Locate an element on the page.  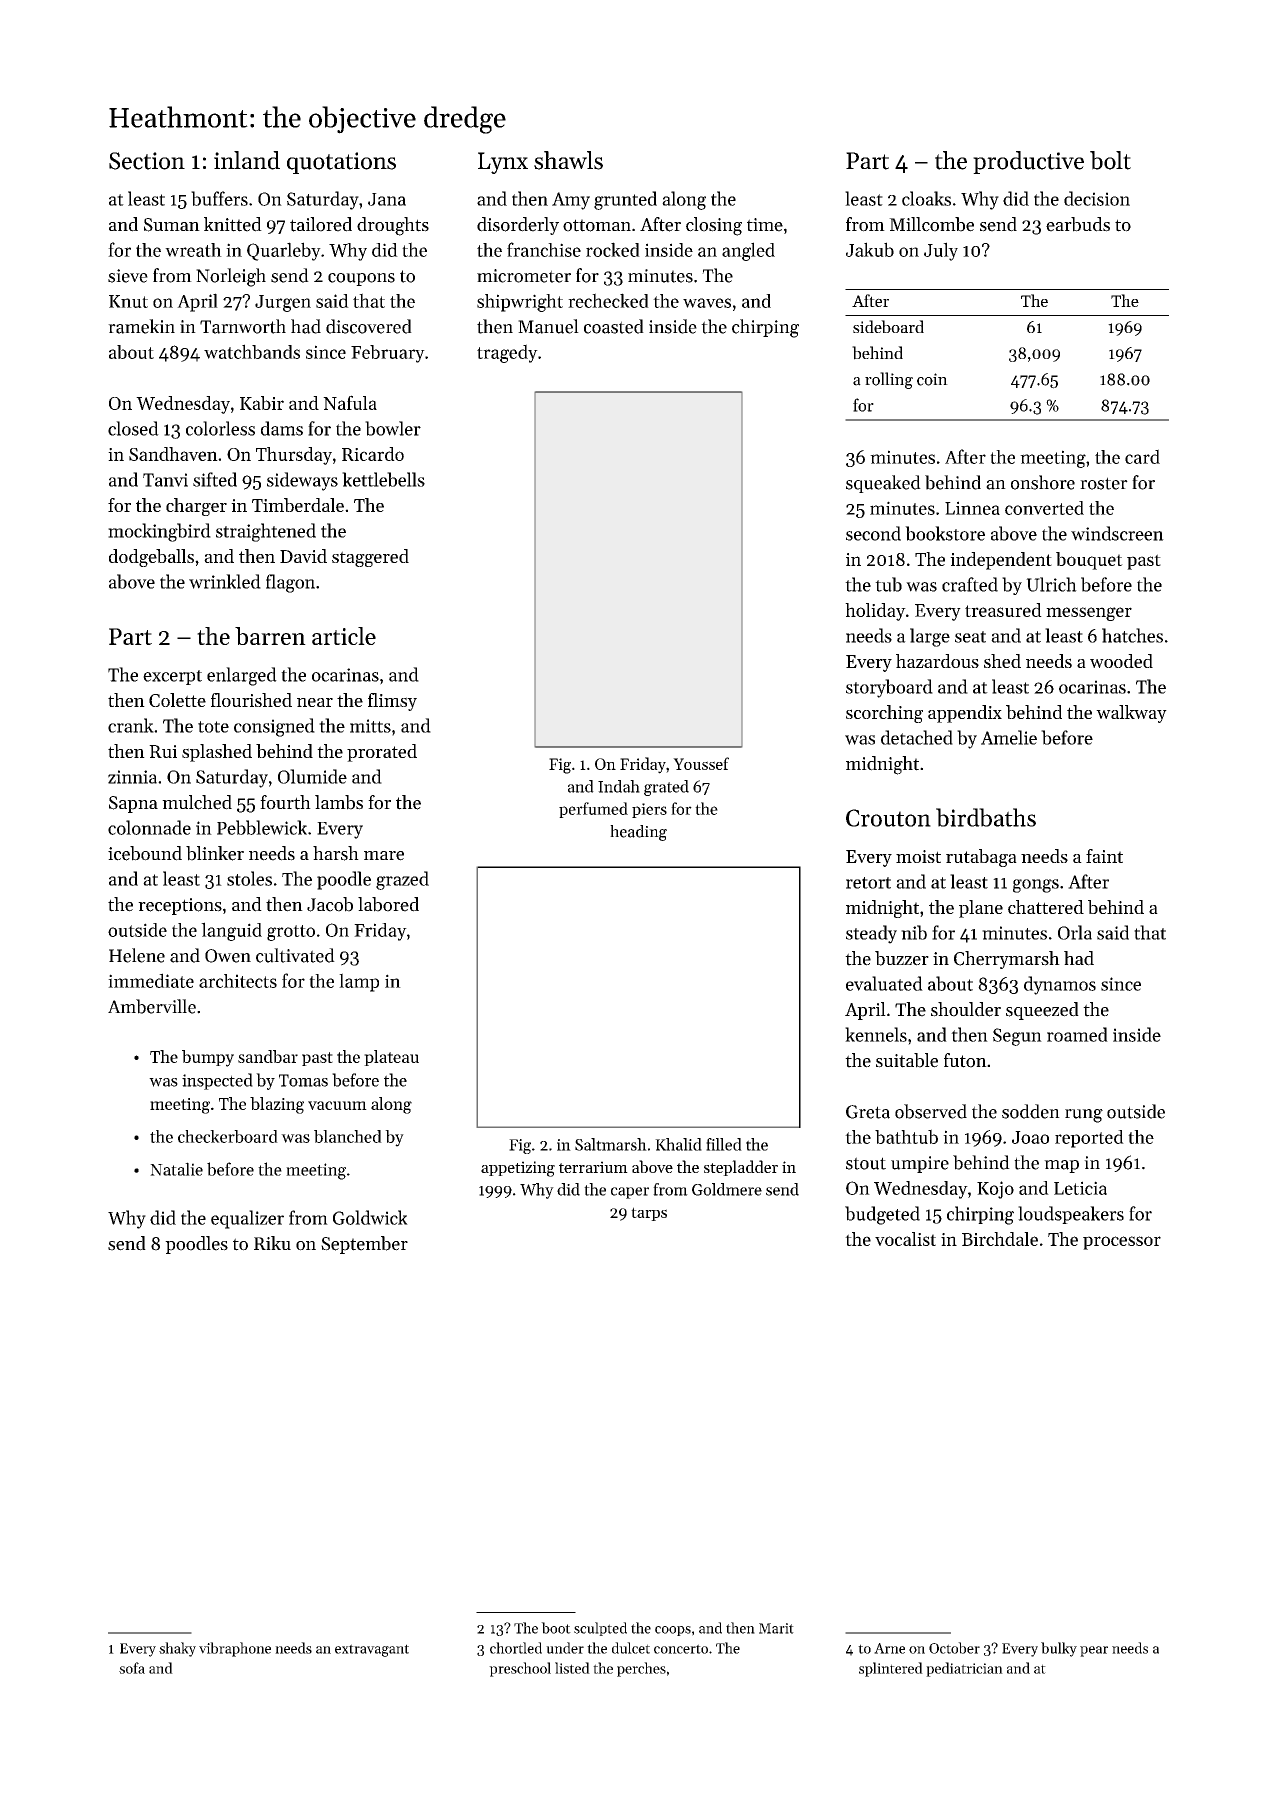
detached is located at coordinates (917, 737).
